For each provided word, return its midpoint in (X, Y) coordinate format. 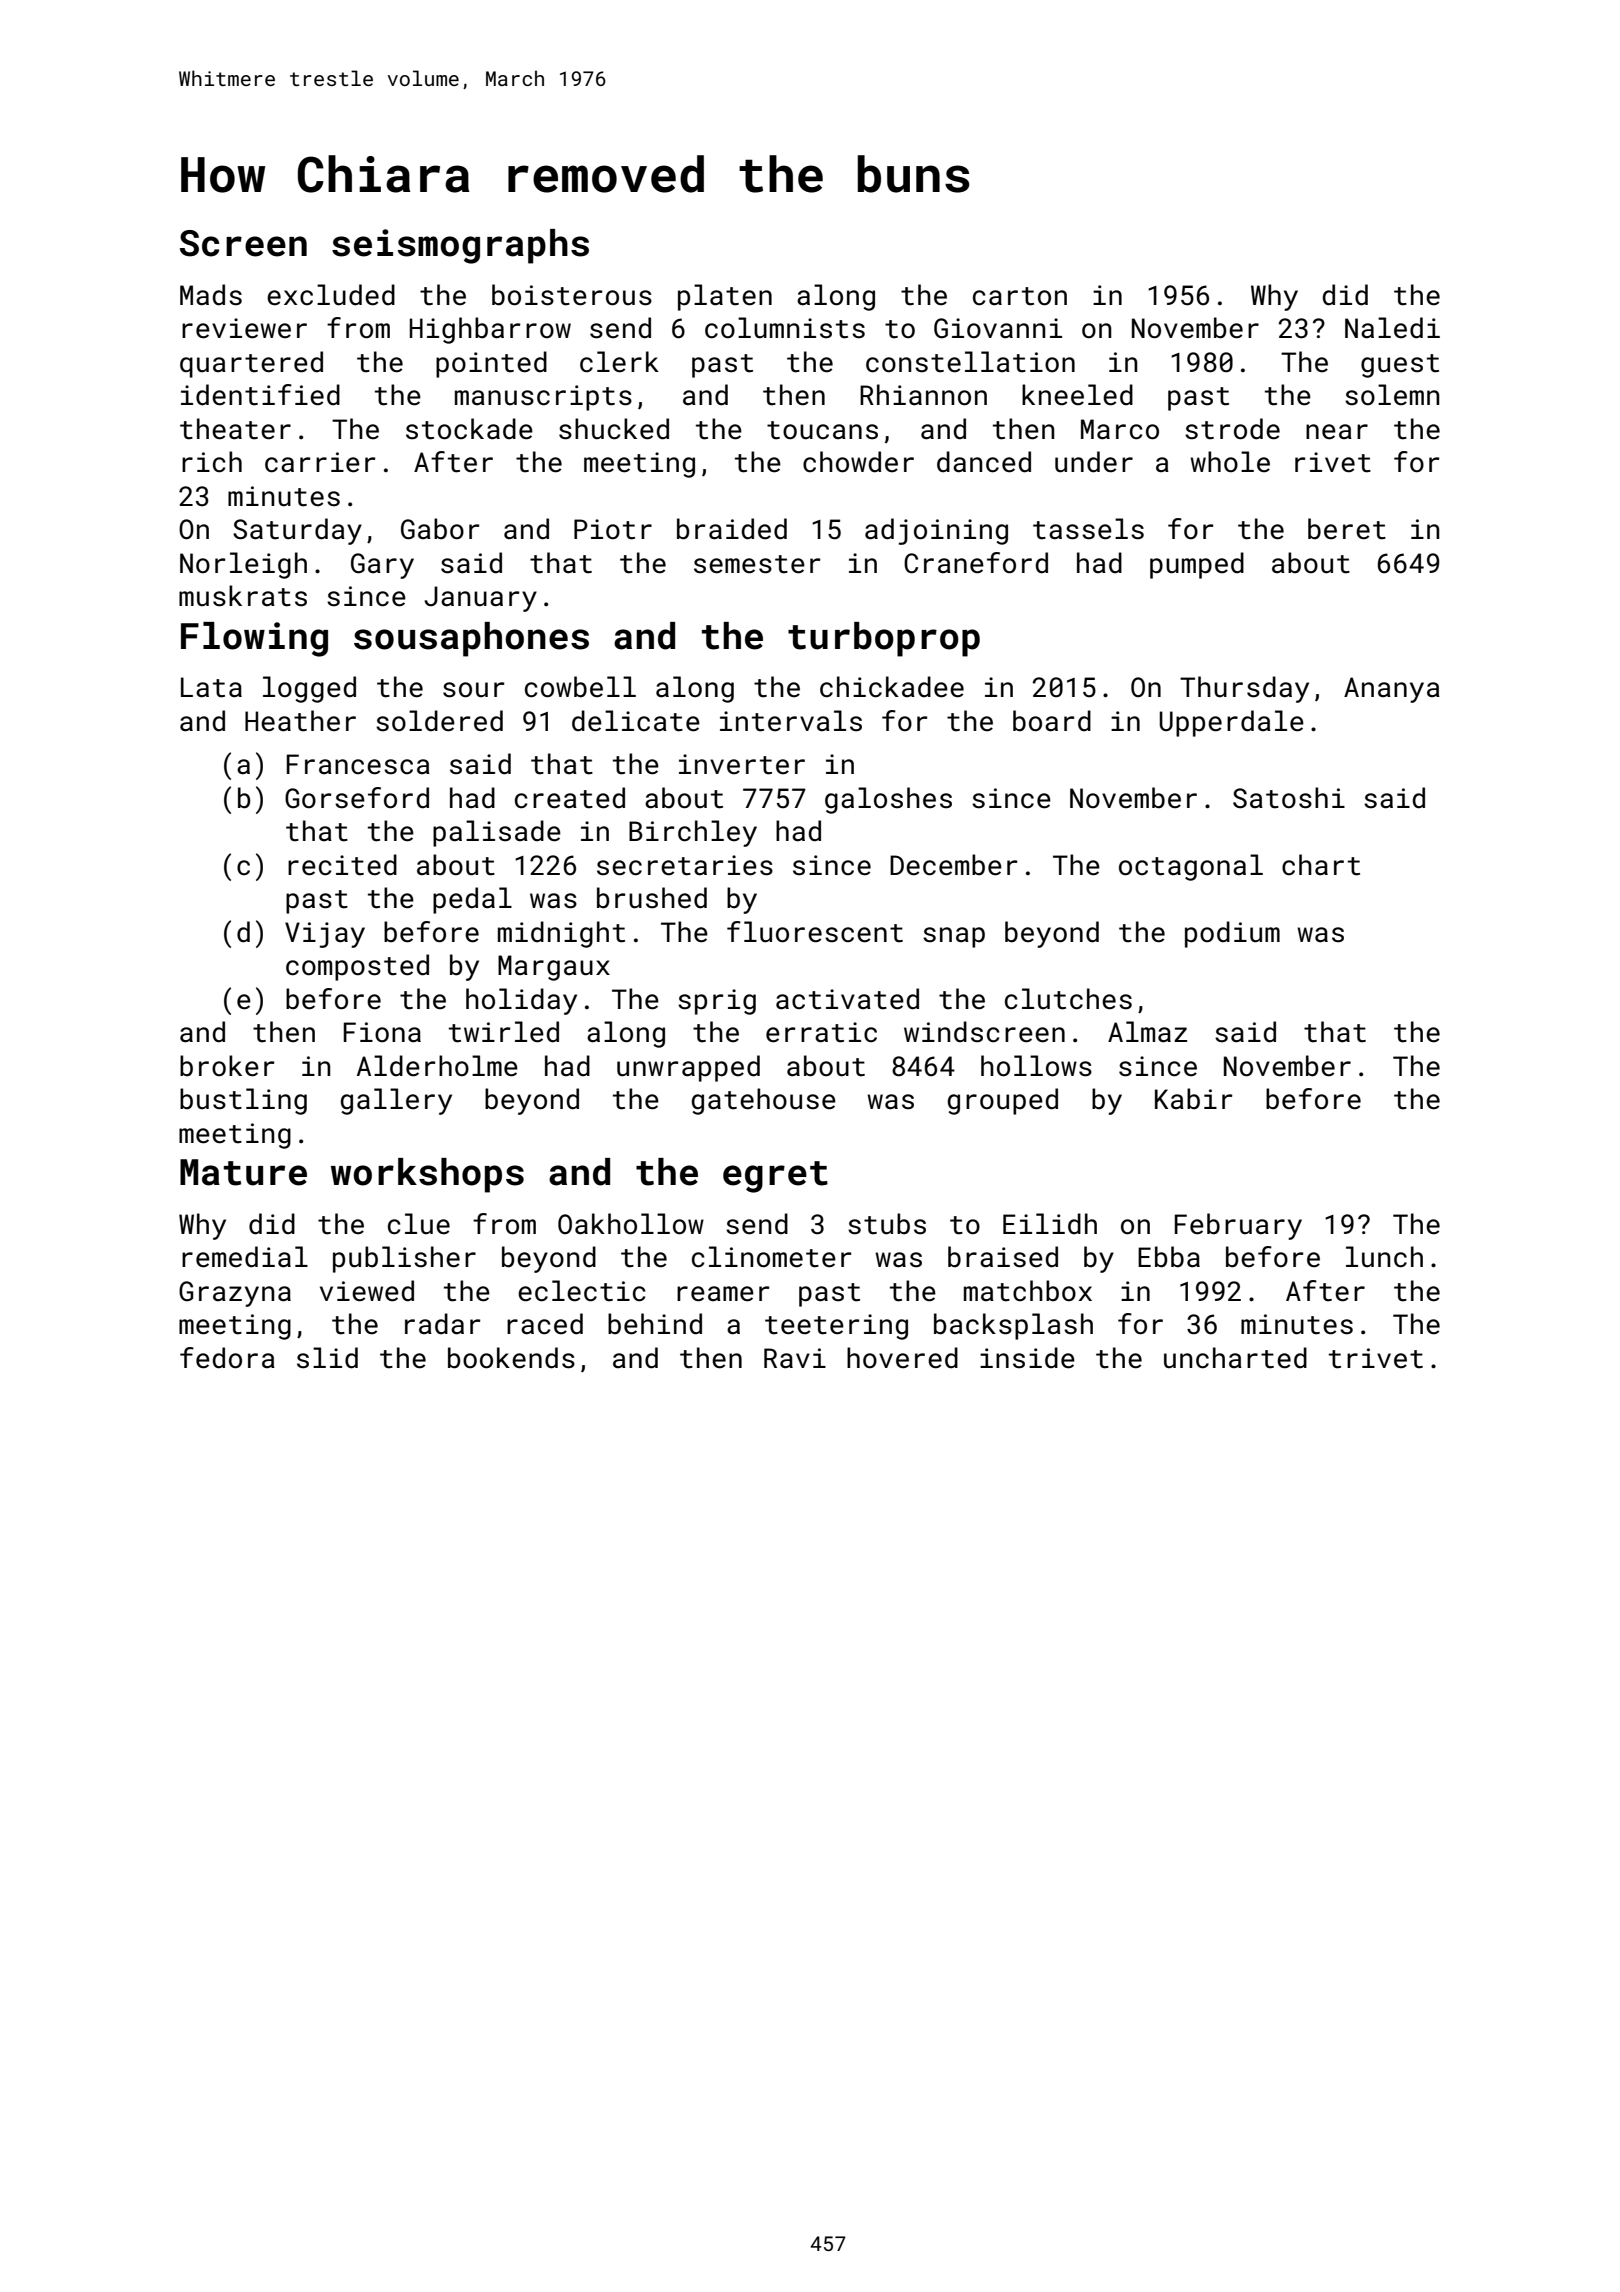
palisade (497, 833)
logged (309, 689)
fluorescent (815, 932)
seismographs (460, 246)
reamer (723, 1294)
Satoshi (1289, 798)
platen (725, 297)
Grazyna (235, 1294)
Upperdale (1231, 723)
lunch (1384, 1257)
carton (1020, 296)
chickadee (892, 687)
